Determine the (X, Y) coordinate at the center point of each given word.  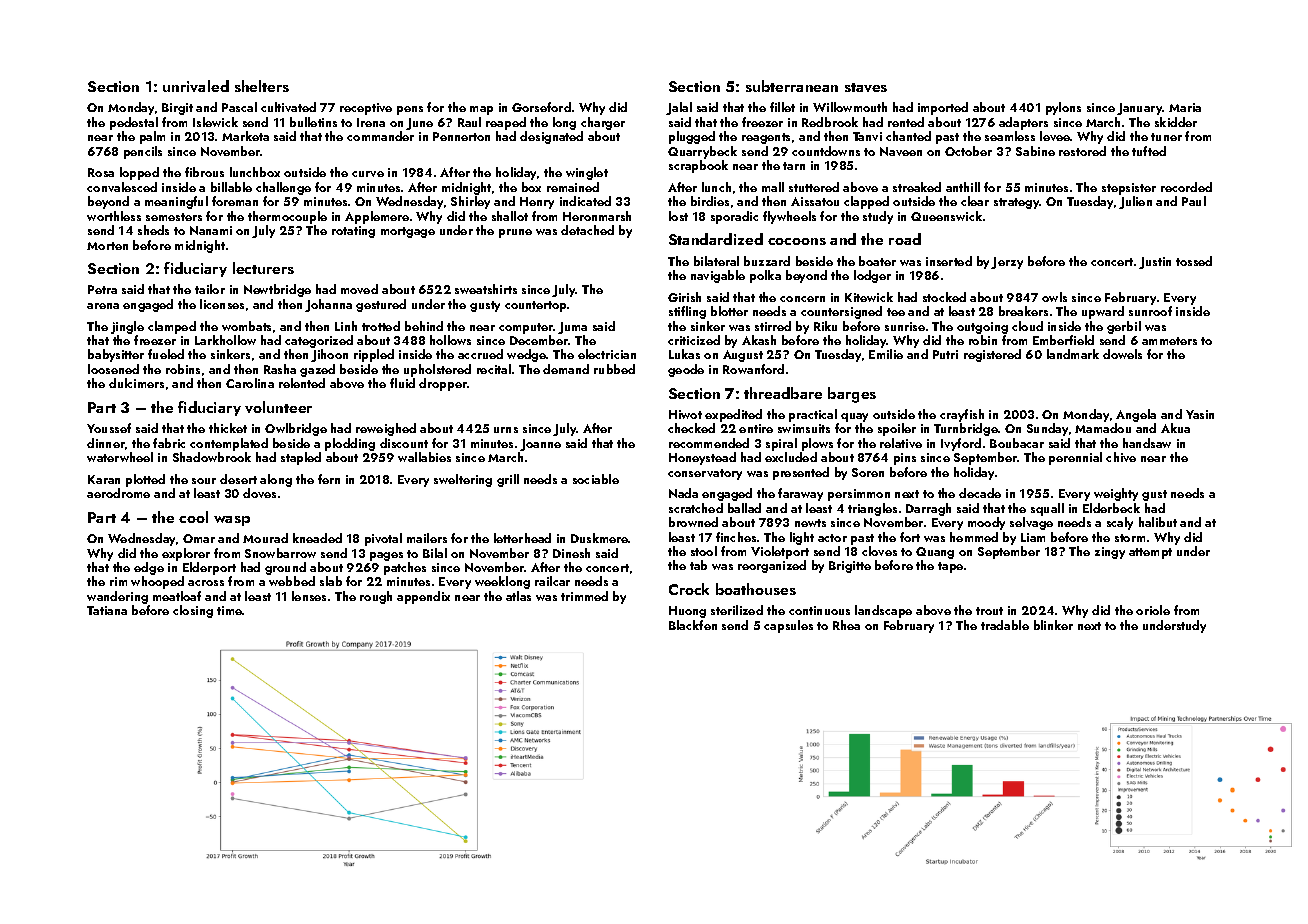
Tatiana (107, 610)
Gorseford (541, 107)
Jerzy (1007, 263)
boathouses (756, 589)
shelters (262, 86)
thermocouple (287, 217)
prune (515, 233)
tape (950, 567)
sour (204, 481)
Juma (572, 328)
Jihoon (329, 355)
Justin (1155, 263)
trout (989, 611)
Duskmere (599, 538)
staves (866, 87)
